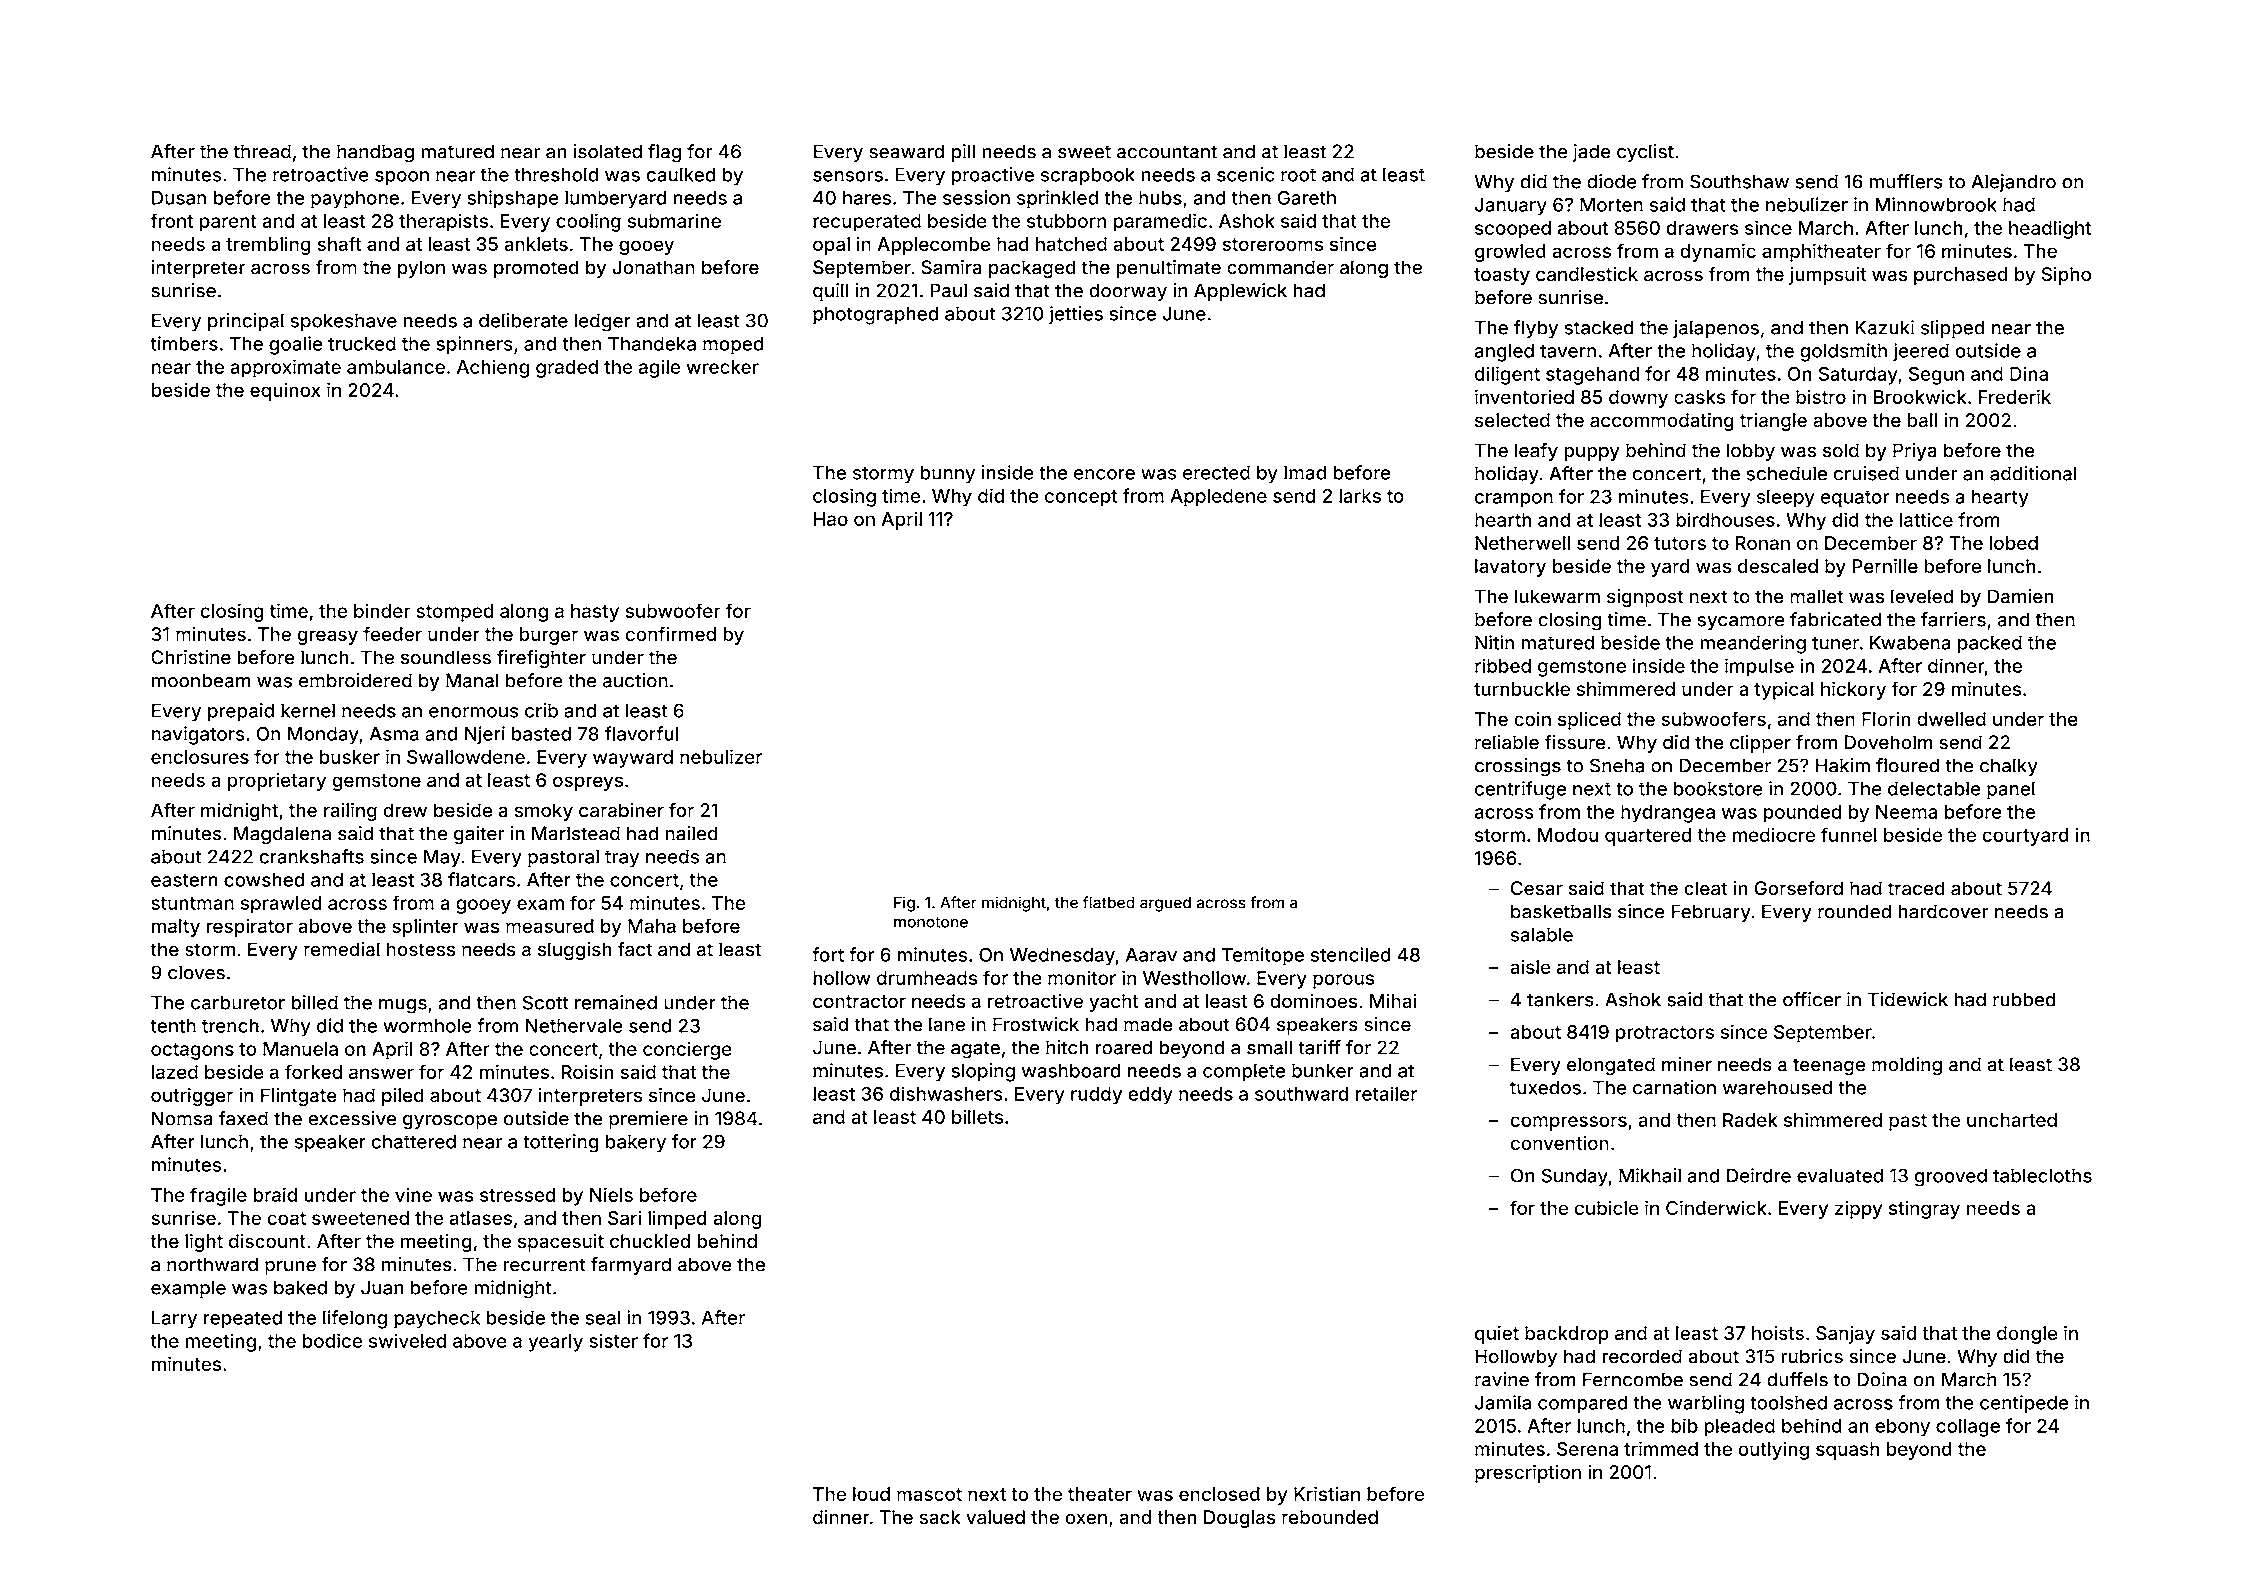 This screenshot has height=1586, width=2243. I want to click on January, so click(1510, 206).
